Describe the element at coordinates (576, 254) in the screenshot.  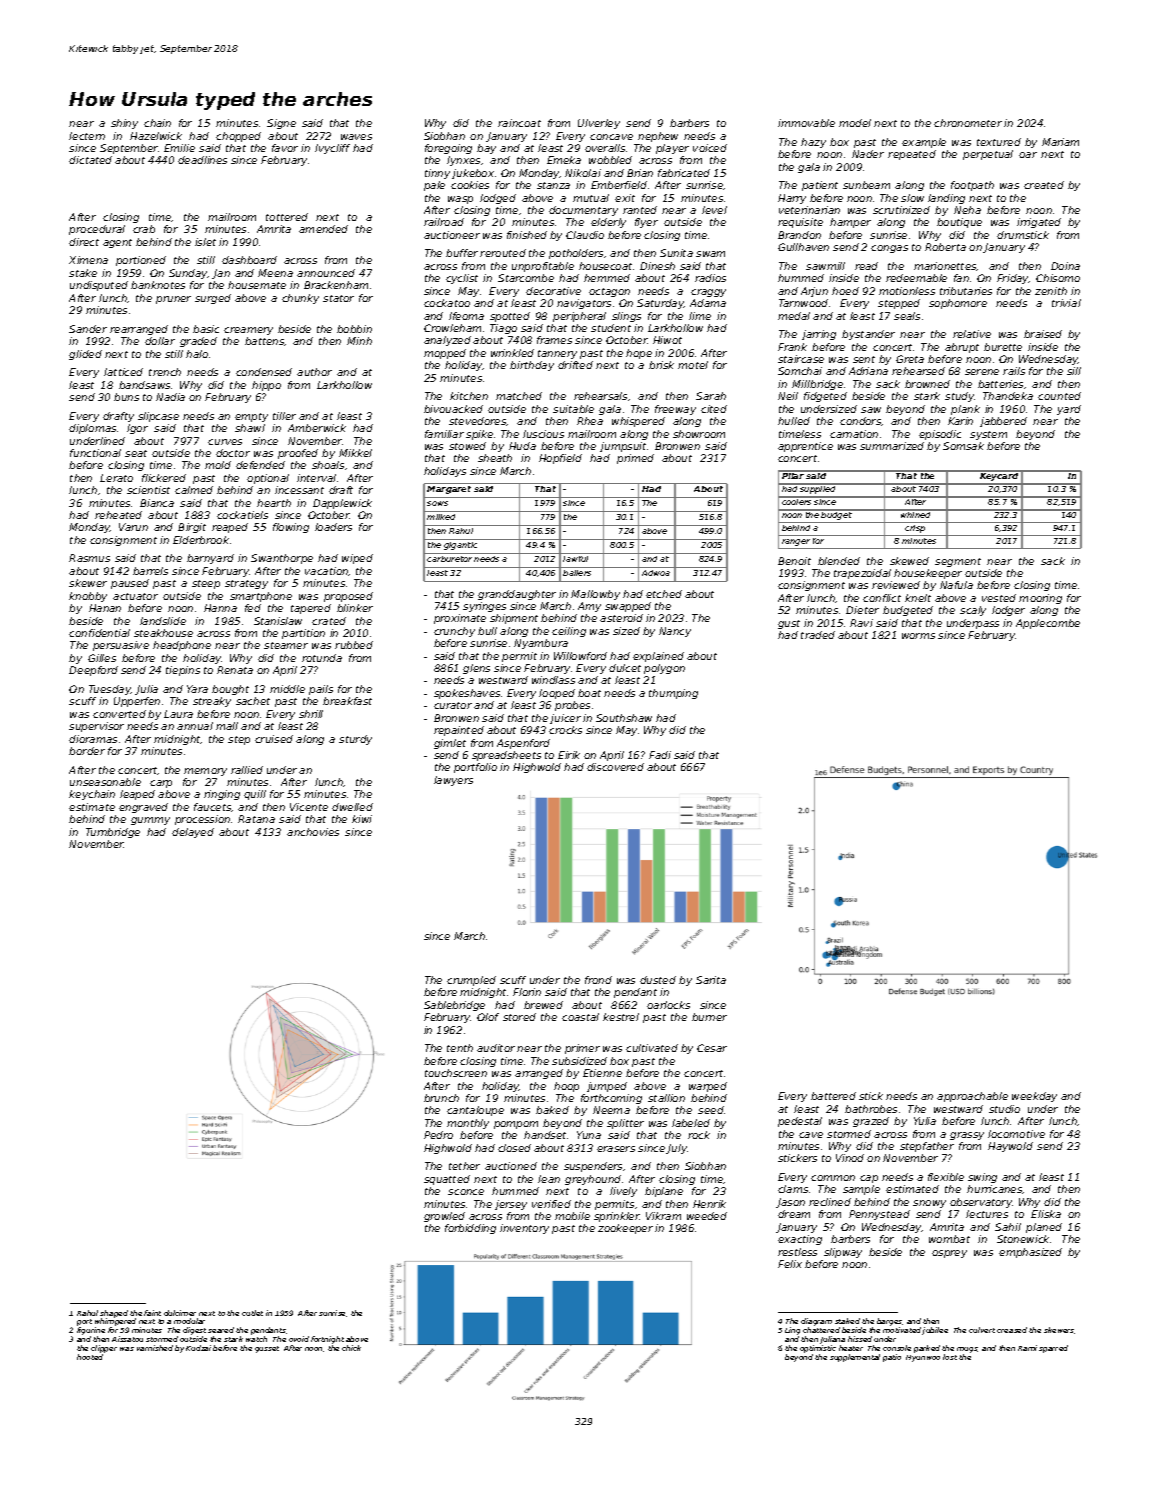
I see `potholders` at that location.
